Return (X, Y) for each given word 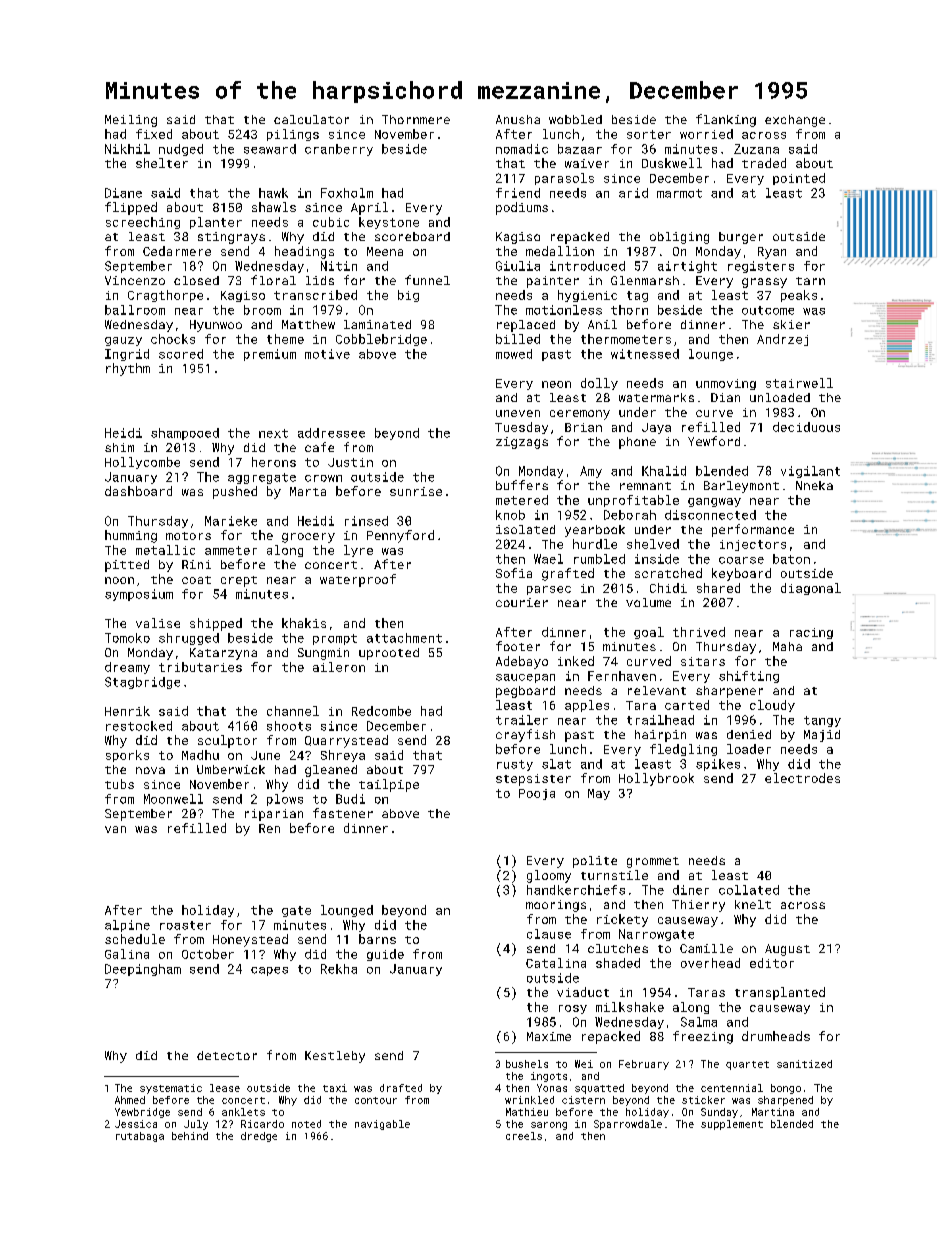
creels (524, 1136)
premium (270, 355)
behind (190, 1136)
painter (553, 282)
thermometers (626, 339)
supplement (732, 1125)
